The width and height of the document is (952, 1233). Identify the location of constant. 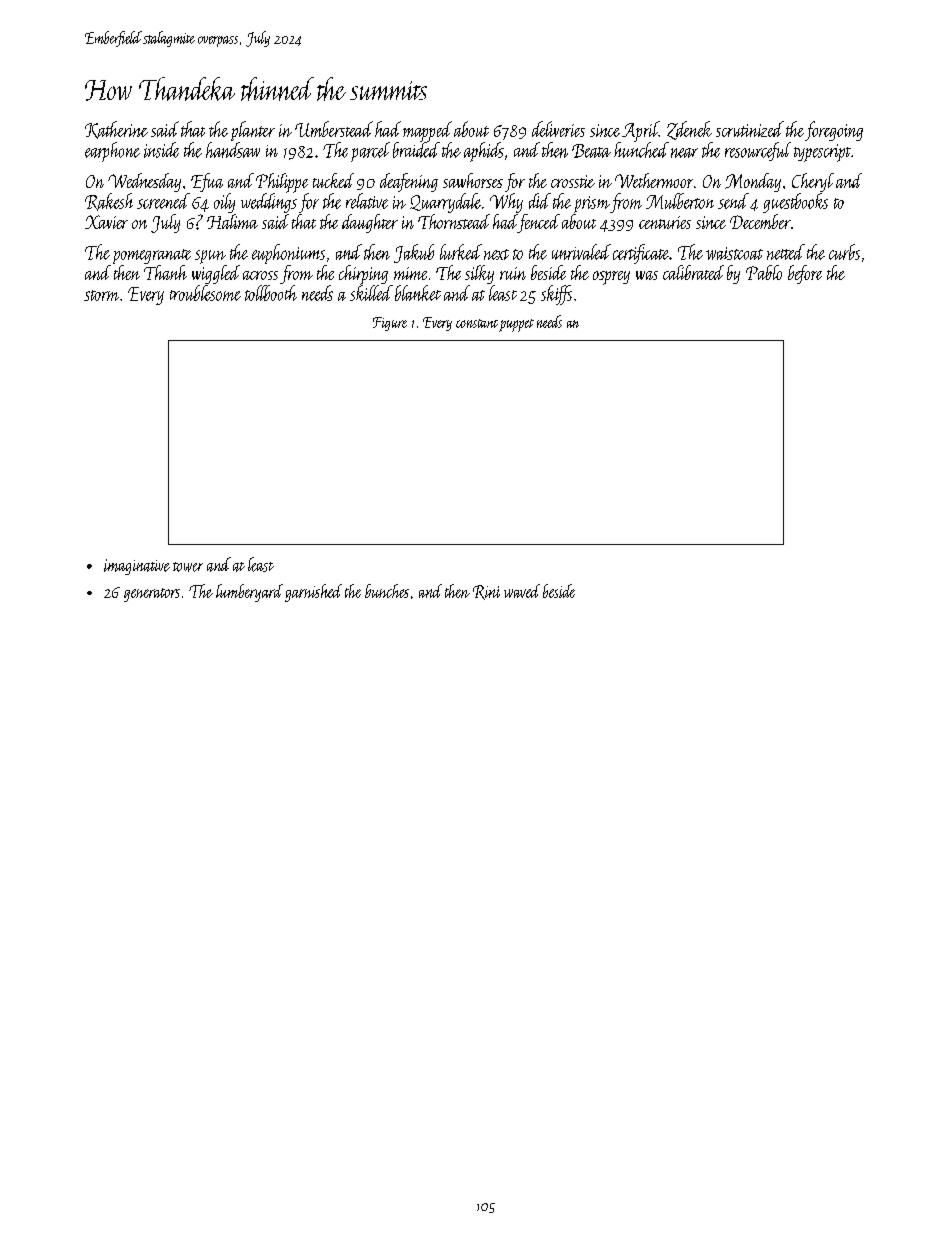
(477, 323).
